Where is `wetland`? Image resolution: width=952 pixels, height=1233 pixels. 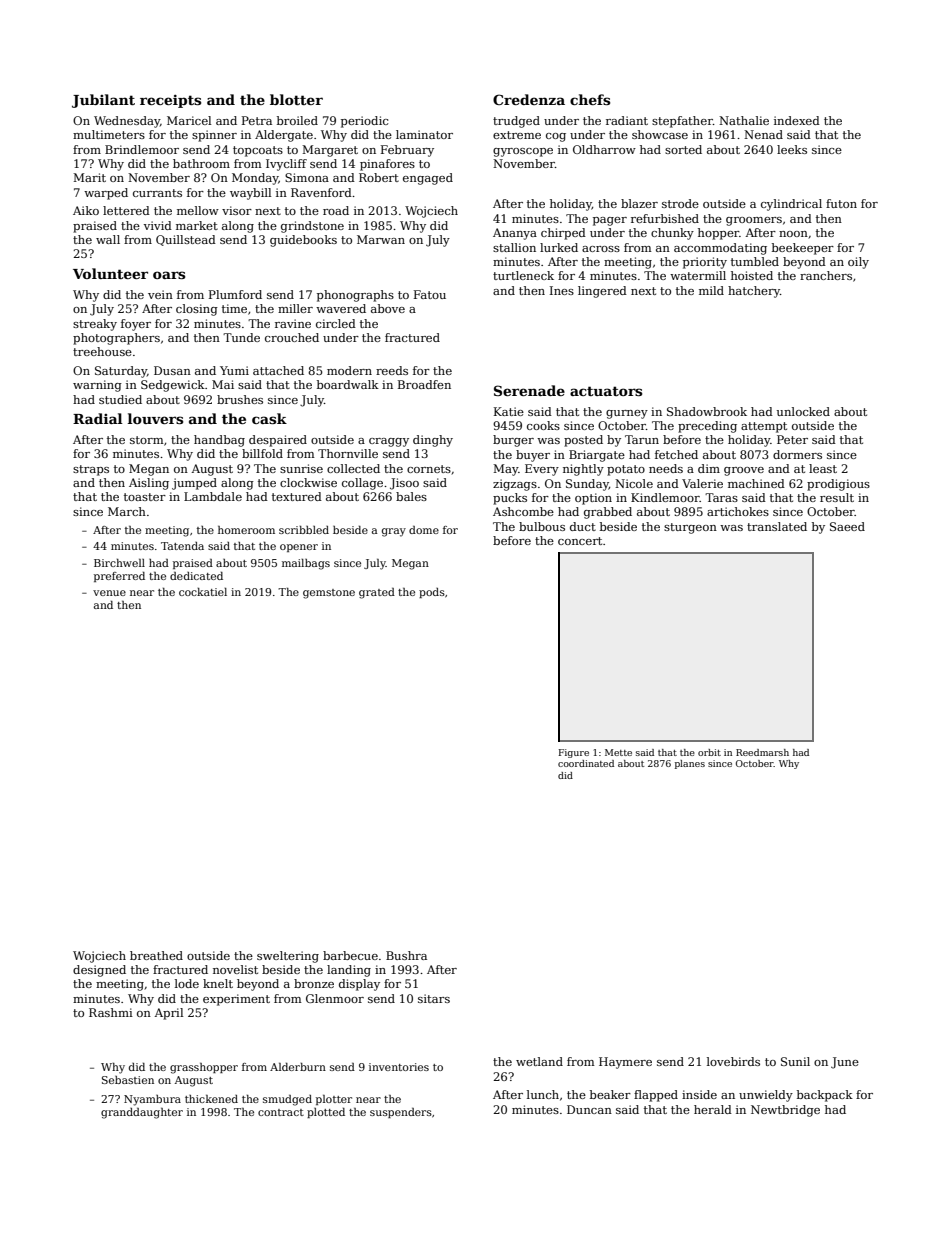 wetland is located at coordinates (539, 1061).
